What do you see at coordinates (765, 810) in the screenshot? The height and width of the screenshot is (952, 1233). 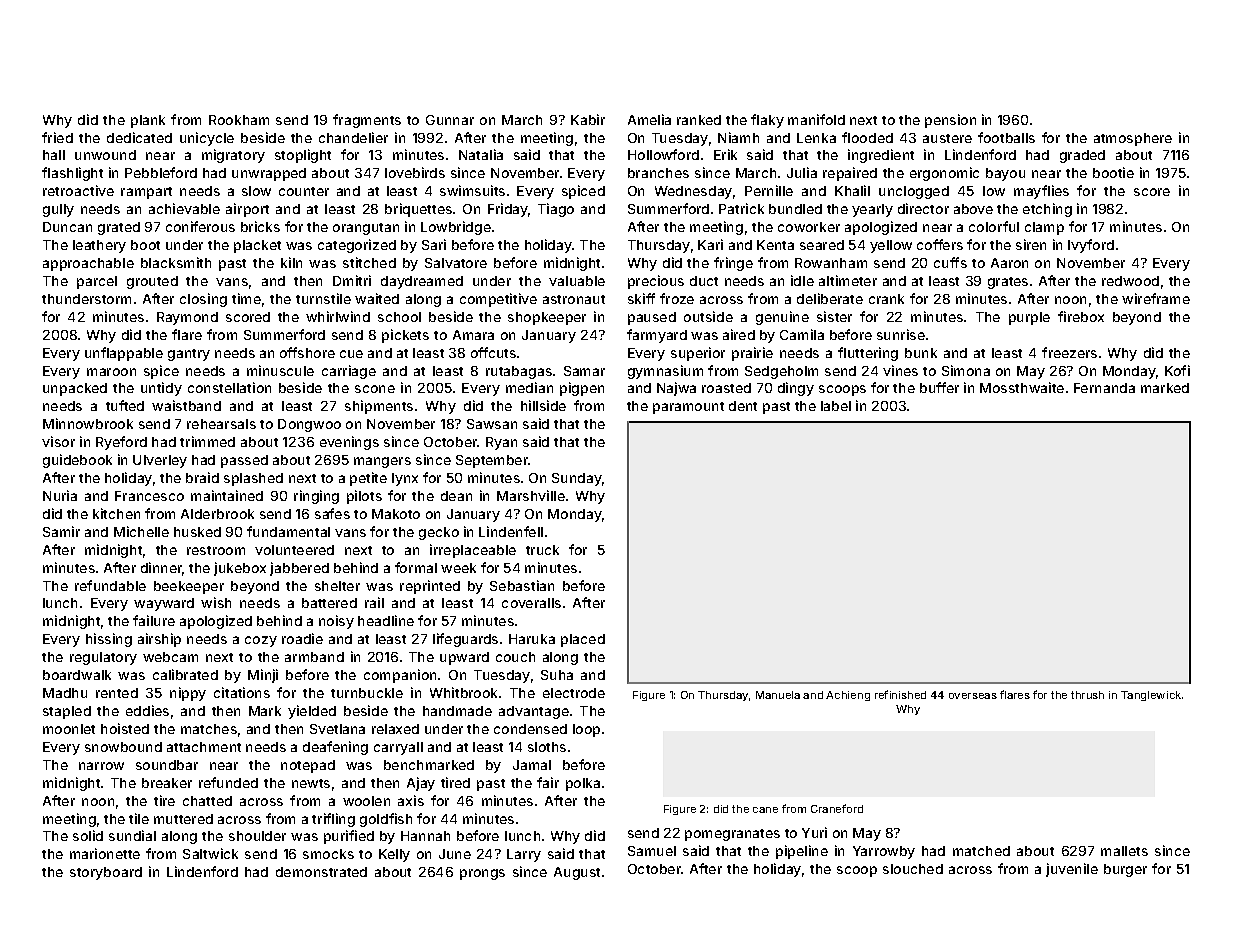 I see `cane` at bounding box center [765, 810].
